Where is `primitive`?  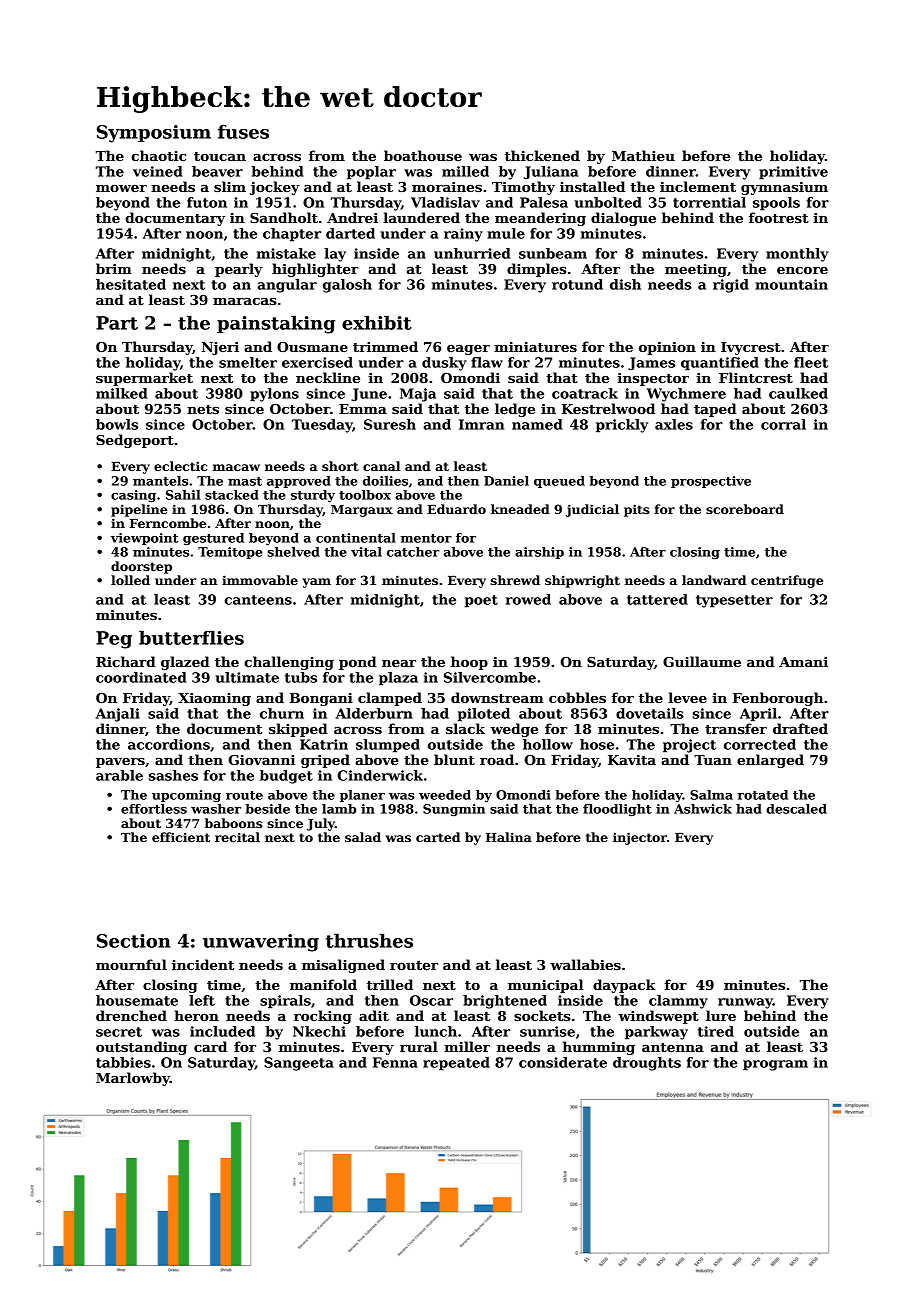
primitive is located at coordinates (793, 173).
